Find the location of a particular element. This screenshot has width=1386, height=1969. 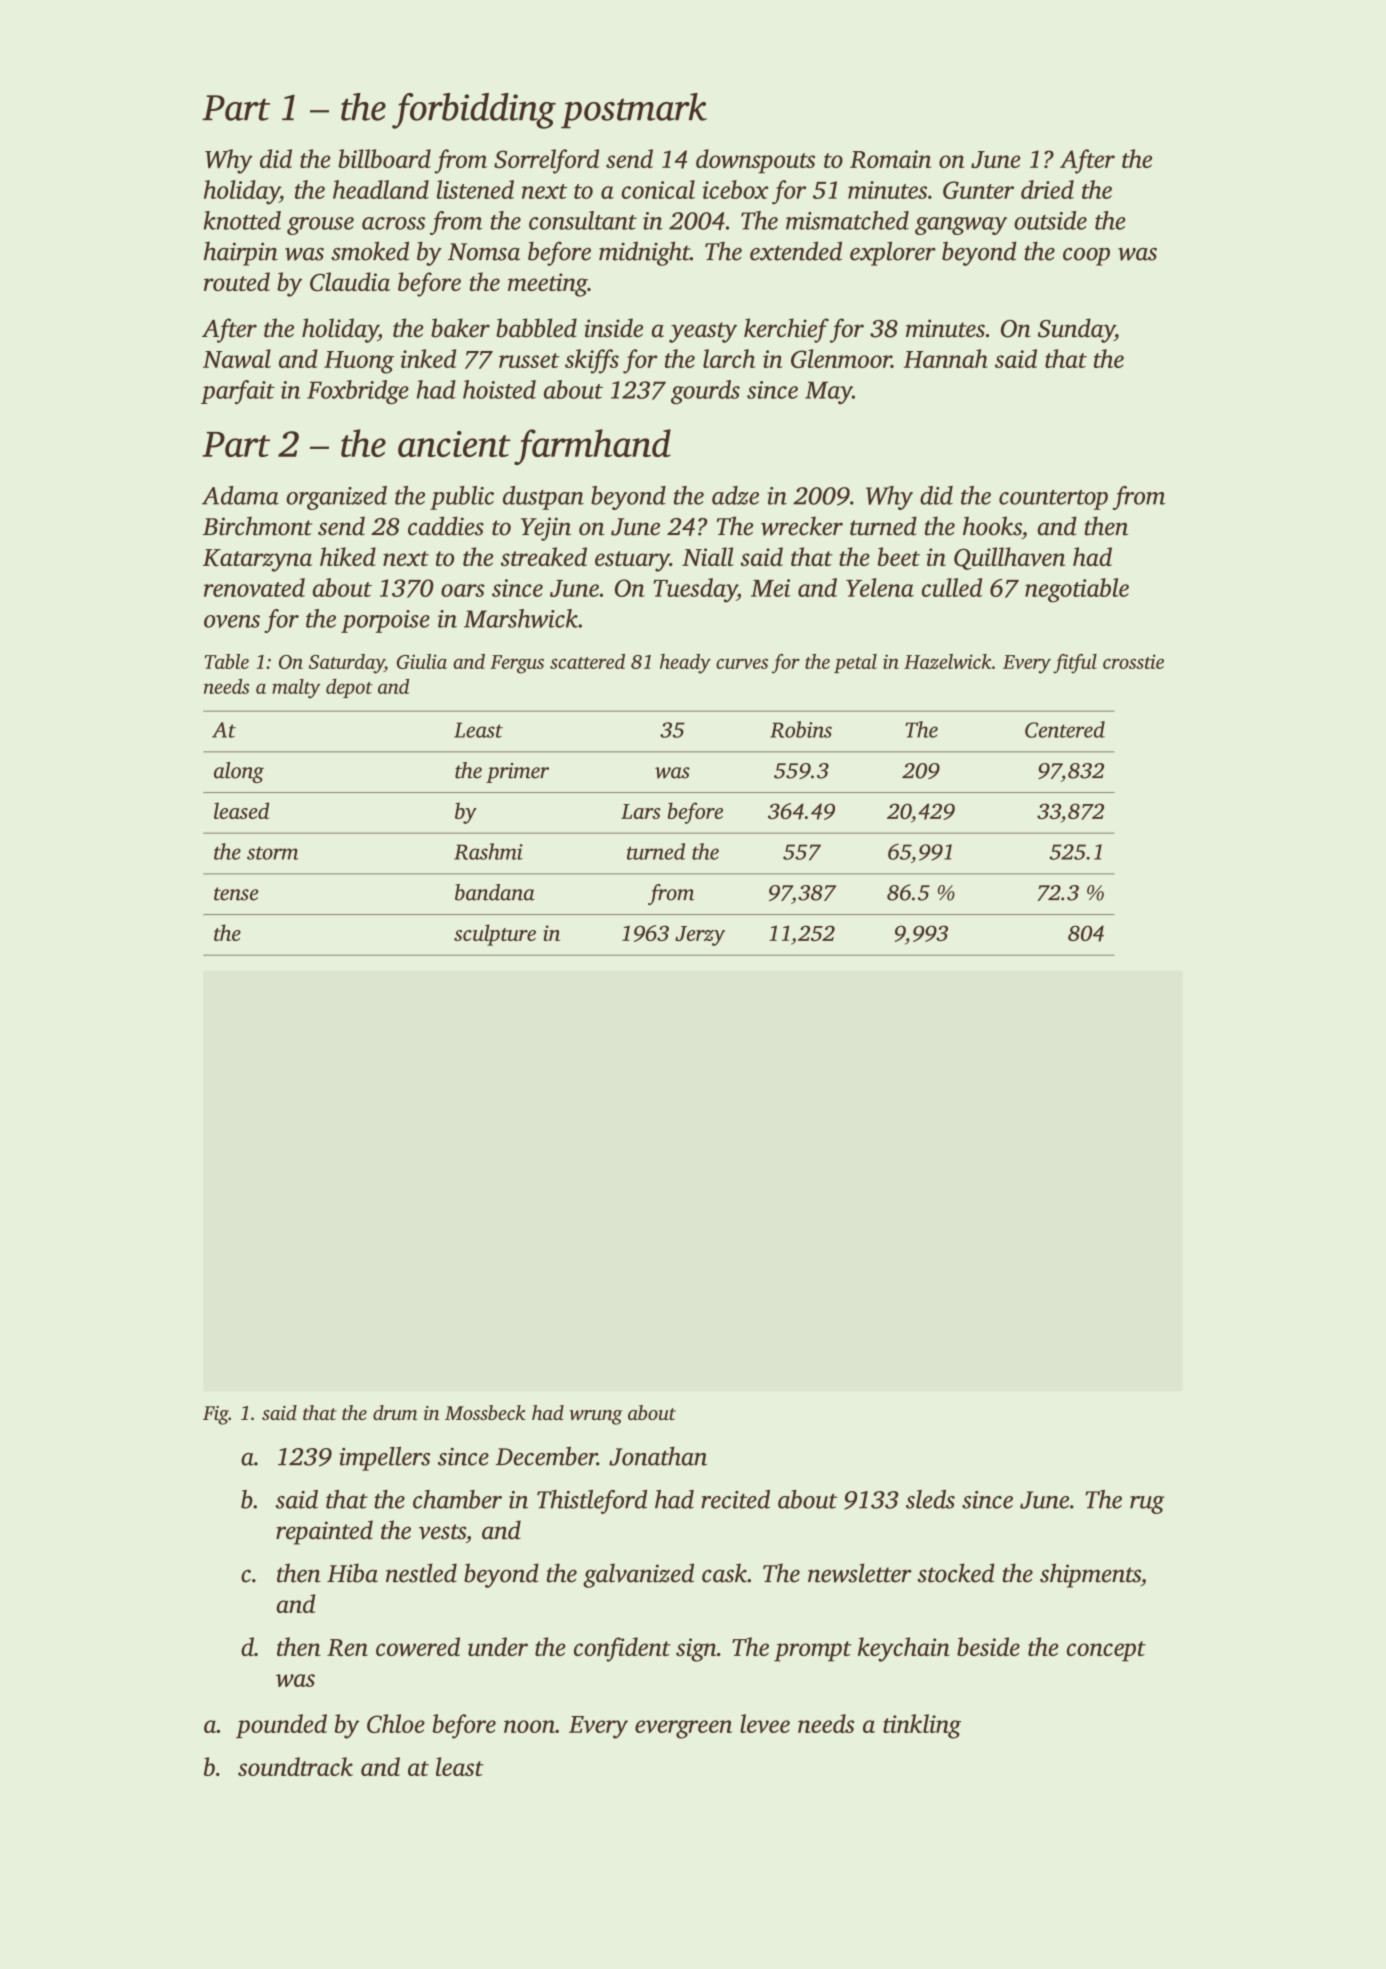

Mei is located at coordinates (770, 588).
